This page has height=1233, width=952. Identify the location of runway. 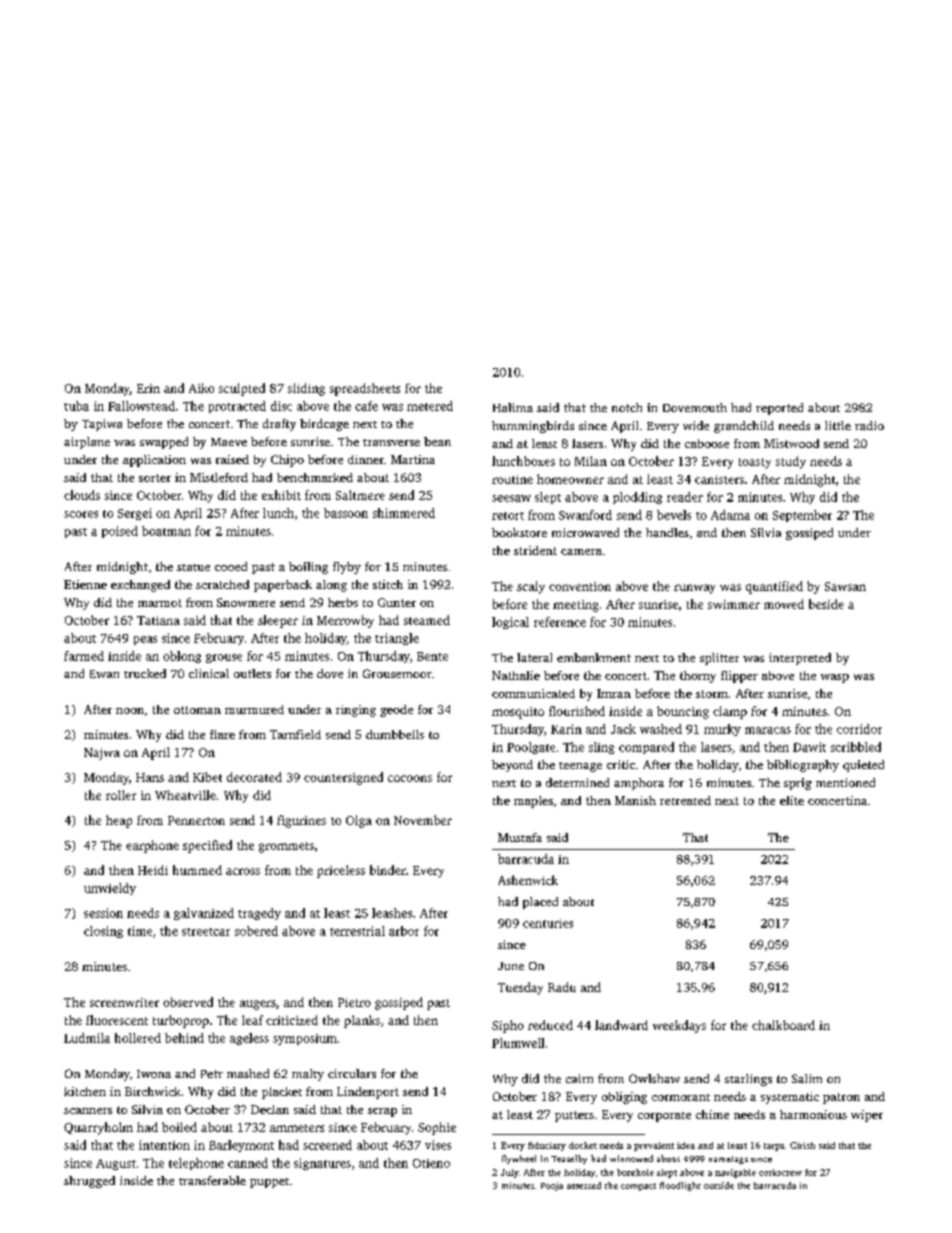
(694, 589).
